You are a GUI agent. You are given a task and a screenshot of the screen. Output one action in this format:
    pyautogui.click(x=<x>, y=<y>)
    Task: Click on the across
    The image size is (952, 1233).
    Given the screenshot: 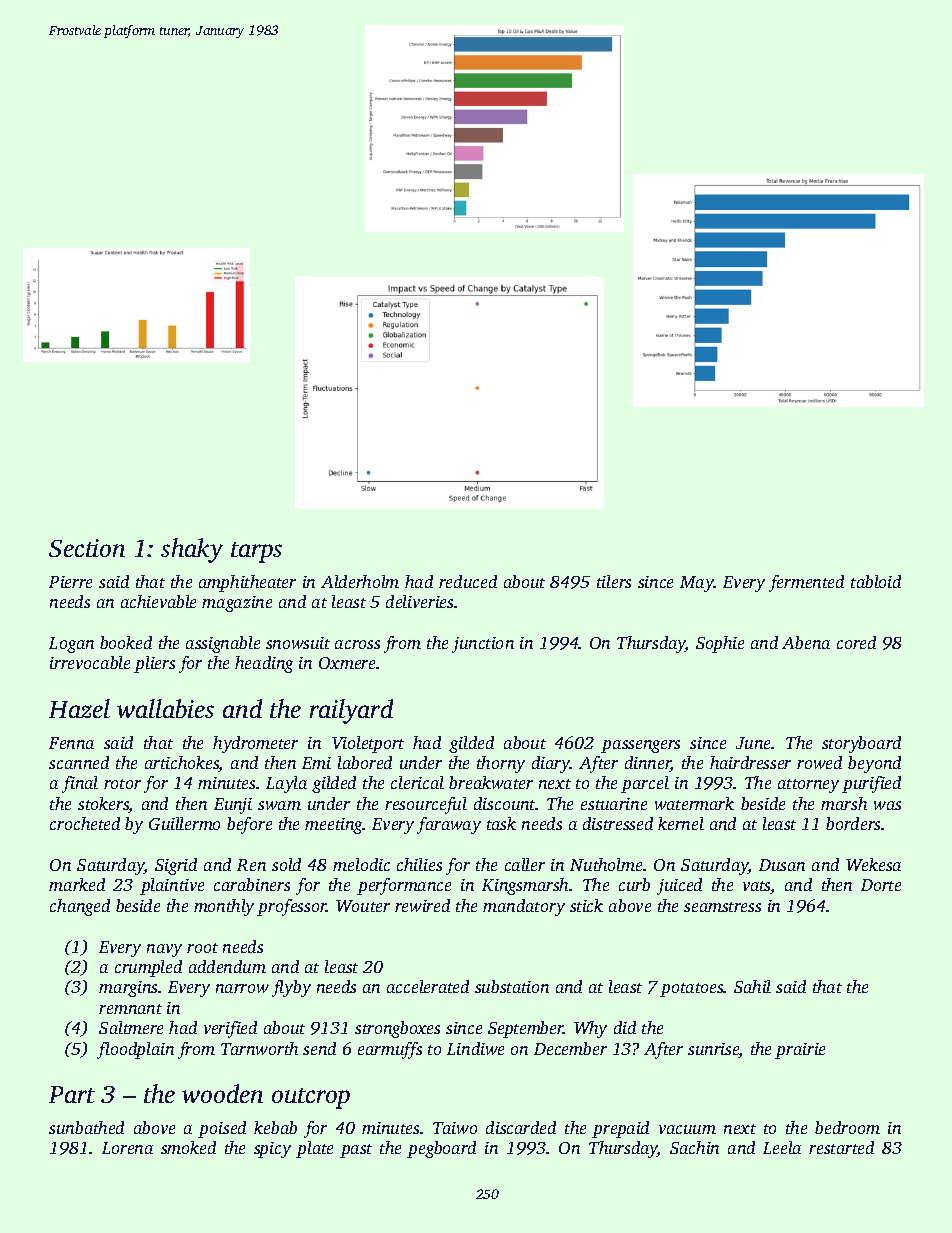 What is the action you would take?
    pyautogui.click(x=357, y=644)
